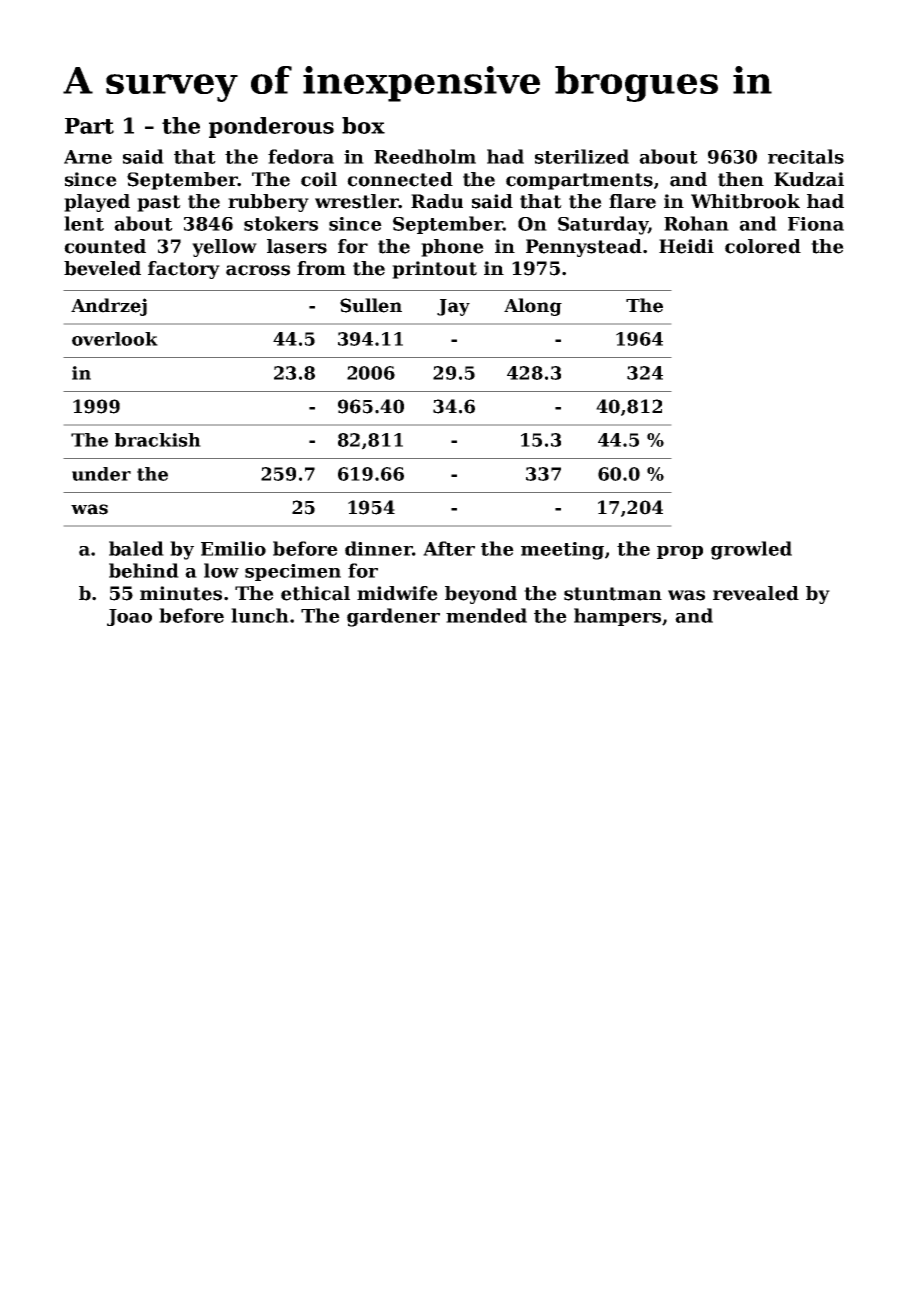 The width and height of the document is (908, 1316). I want to click on Joao, so click(129, 617).
